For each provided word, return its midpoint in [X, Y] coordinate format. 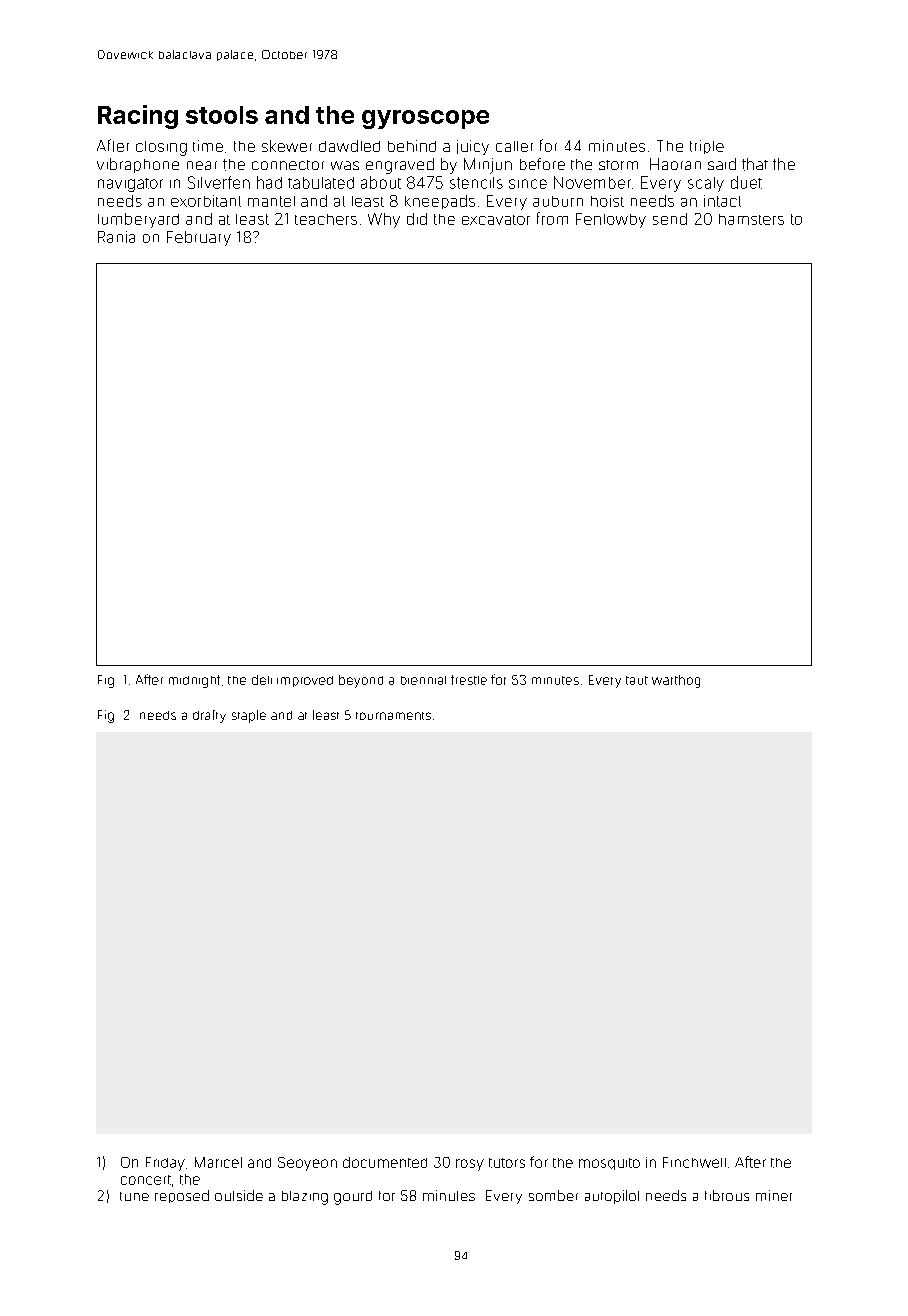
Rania [116, 237]
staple [249, 716]
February [199, 238]
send [670, 219]
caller [514, 146]
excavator [496, 220]
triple [707, 147]
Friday [165, 1164]
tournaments [393, 716]
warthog [676, 681]
